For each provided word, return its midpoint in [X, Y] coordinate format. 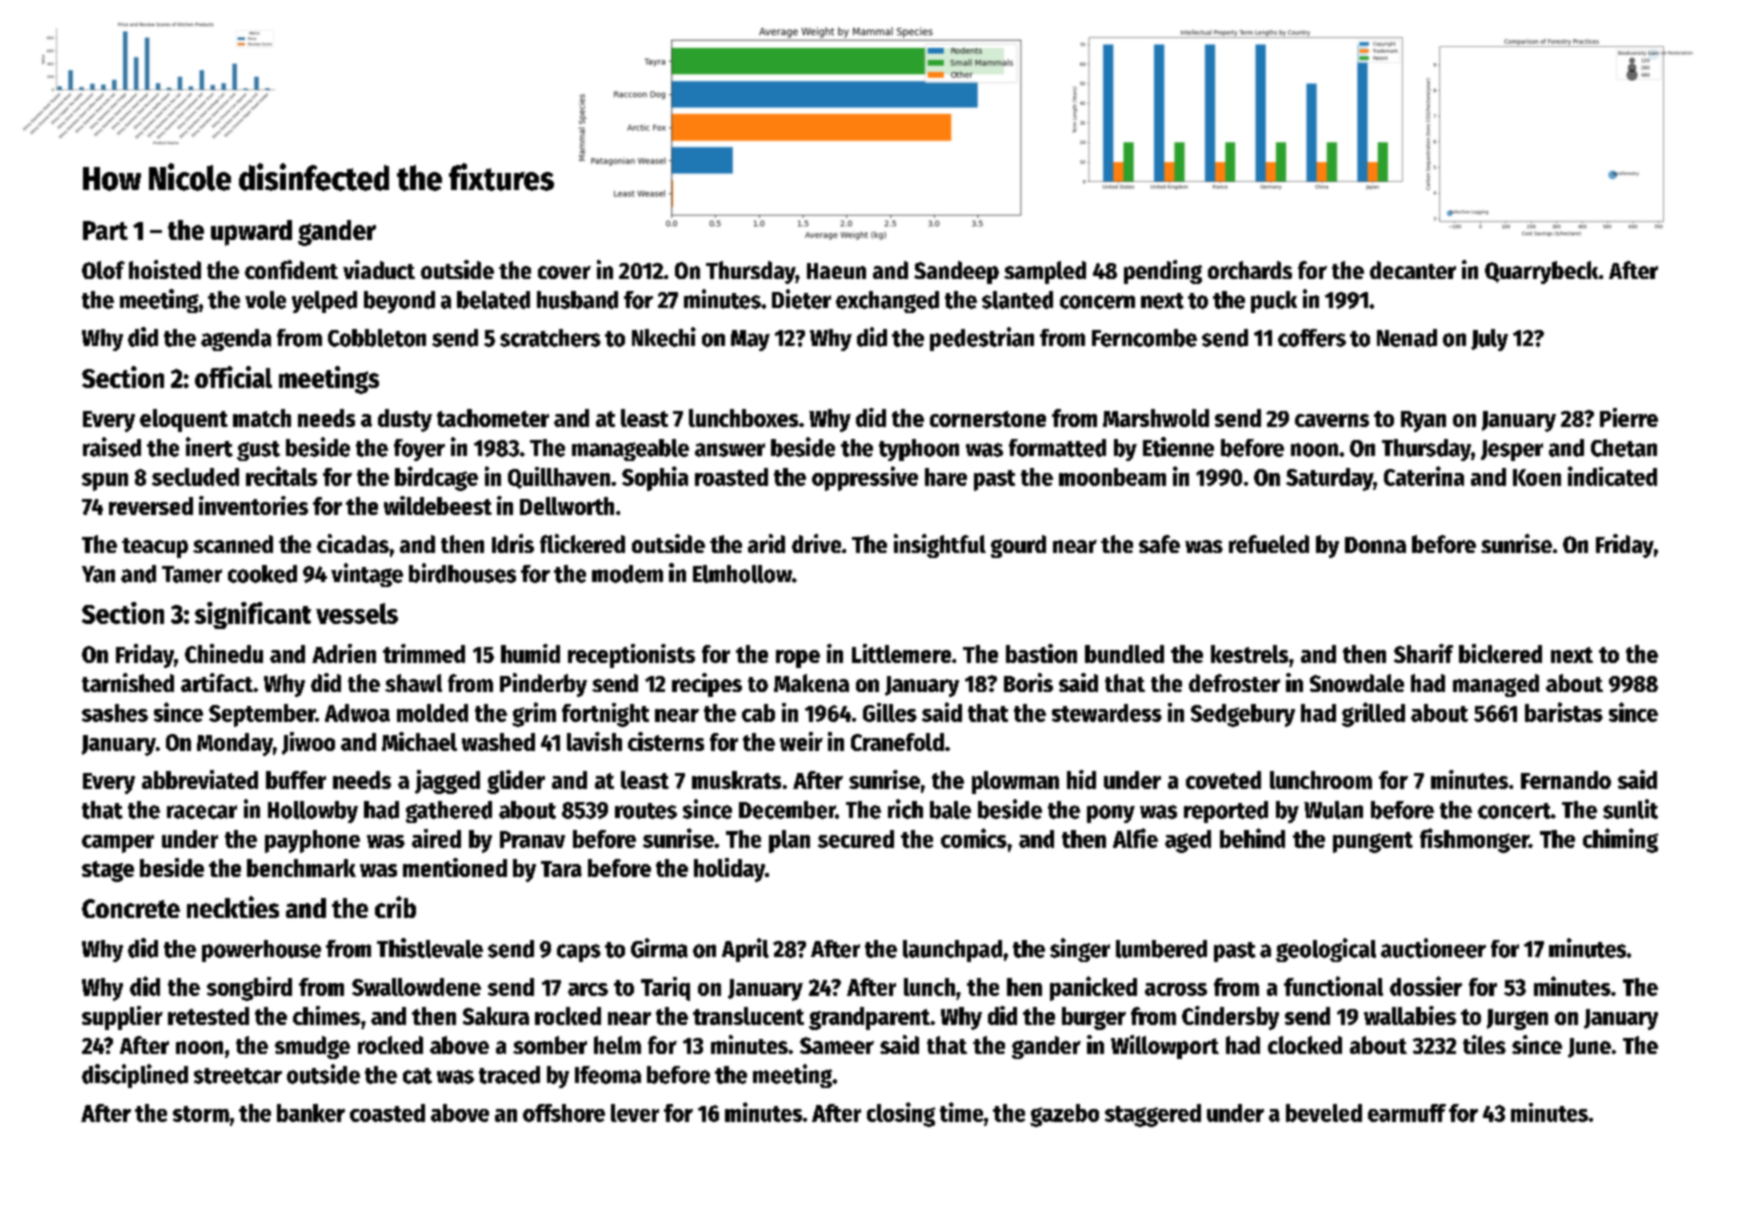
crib [395, 907]
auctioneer [1433, 948]
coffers [1312, 338]
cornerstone [988, 419]
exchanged [887, 302]
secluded [195, 477]
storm [201, 1114]
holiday [729, 870]
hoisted [165, 269]
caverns [1332, 420]
